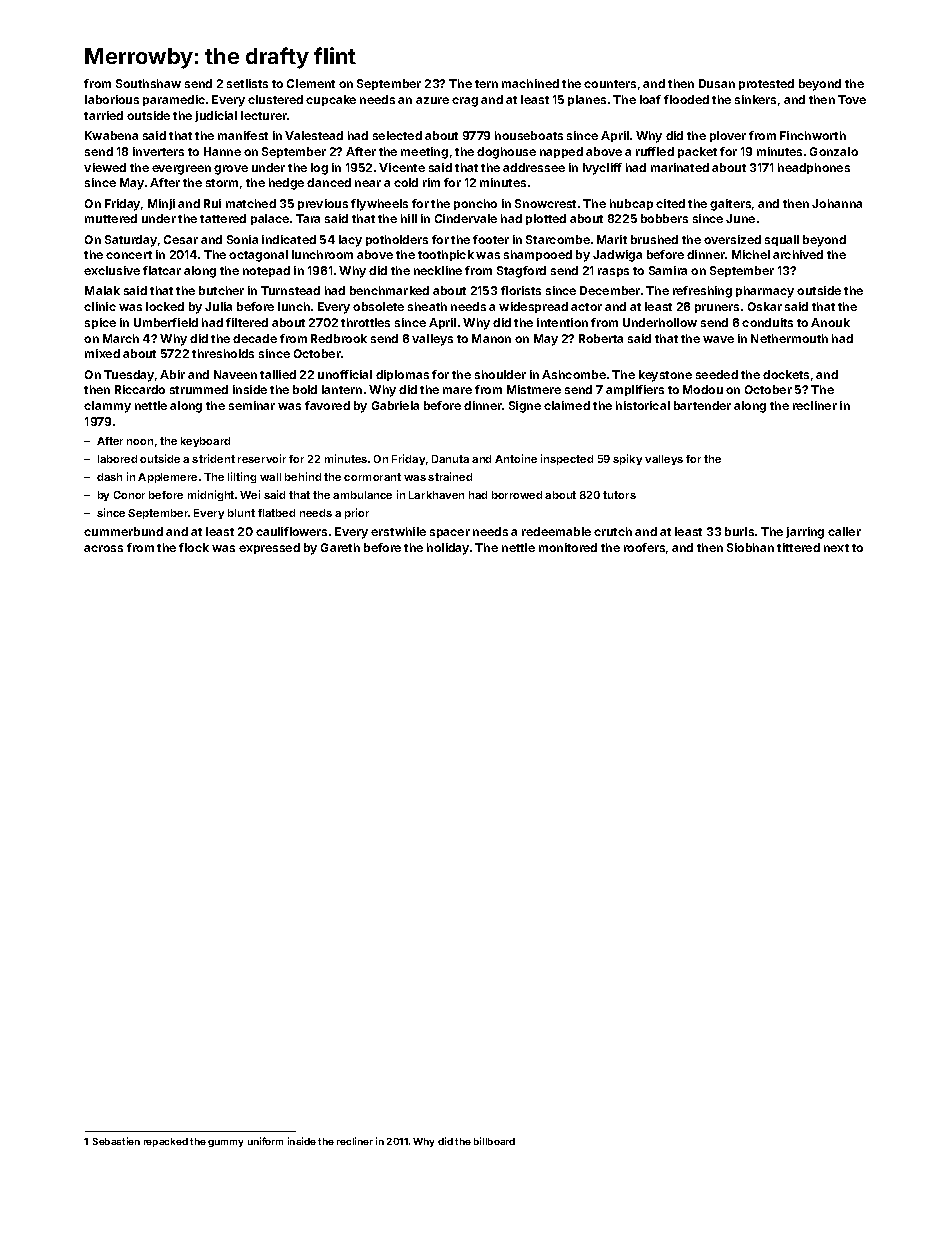  Describe the element at coordinates (494, 1141) in the page. I see `billboard` at that location.
